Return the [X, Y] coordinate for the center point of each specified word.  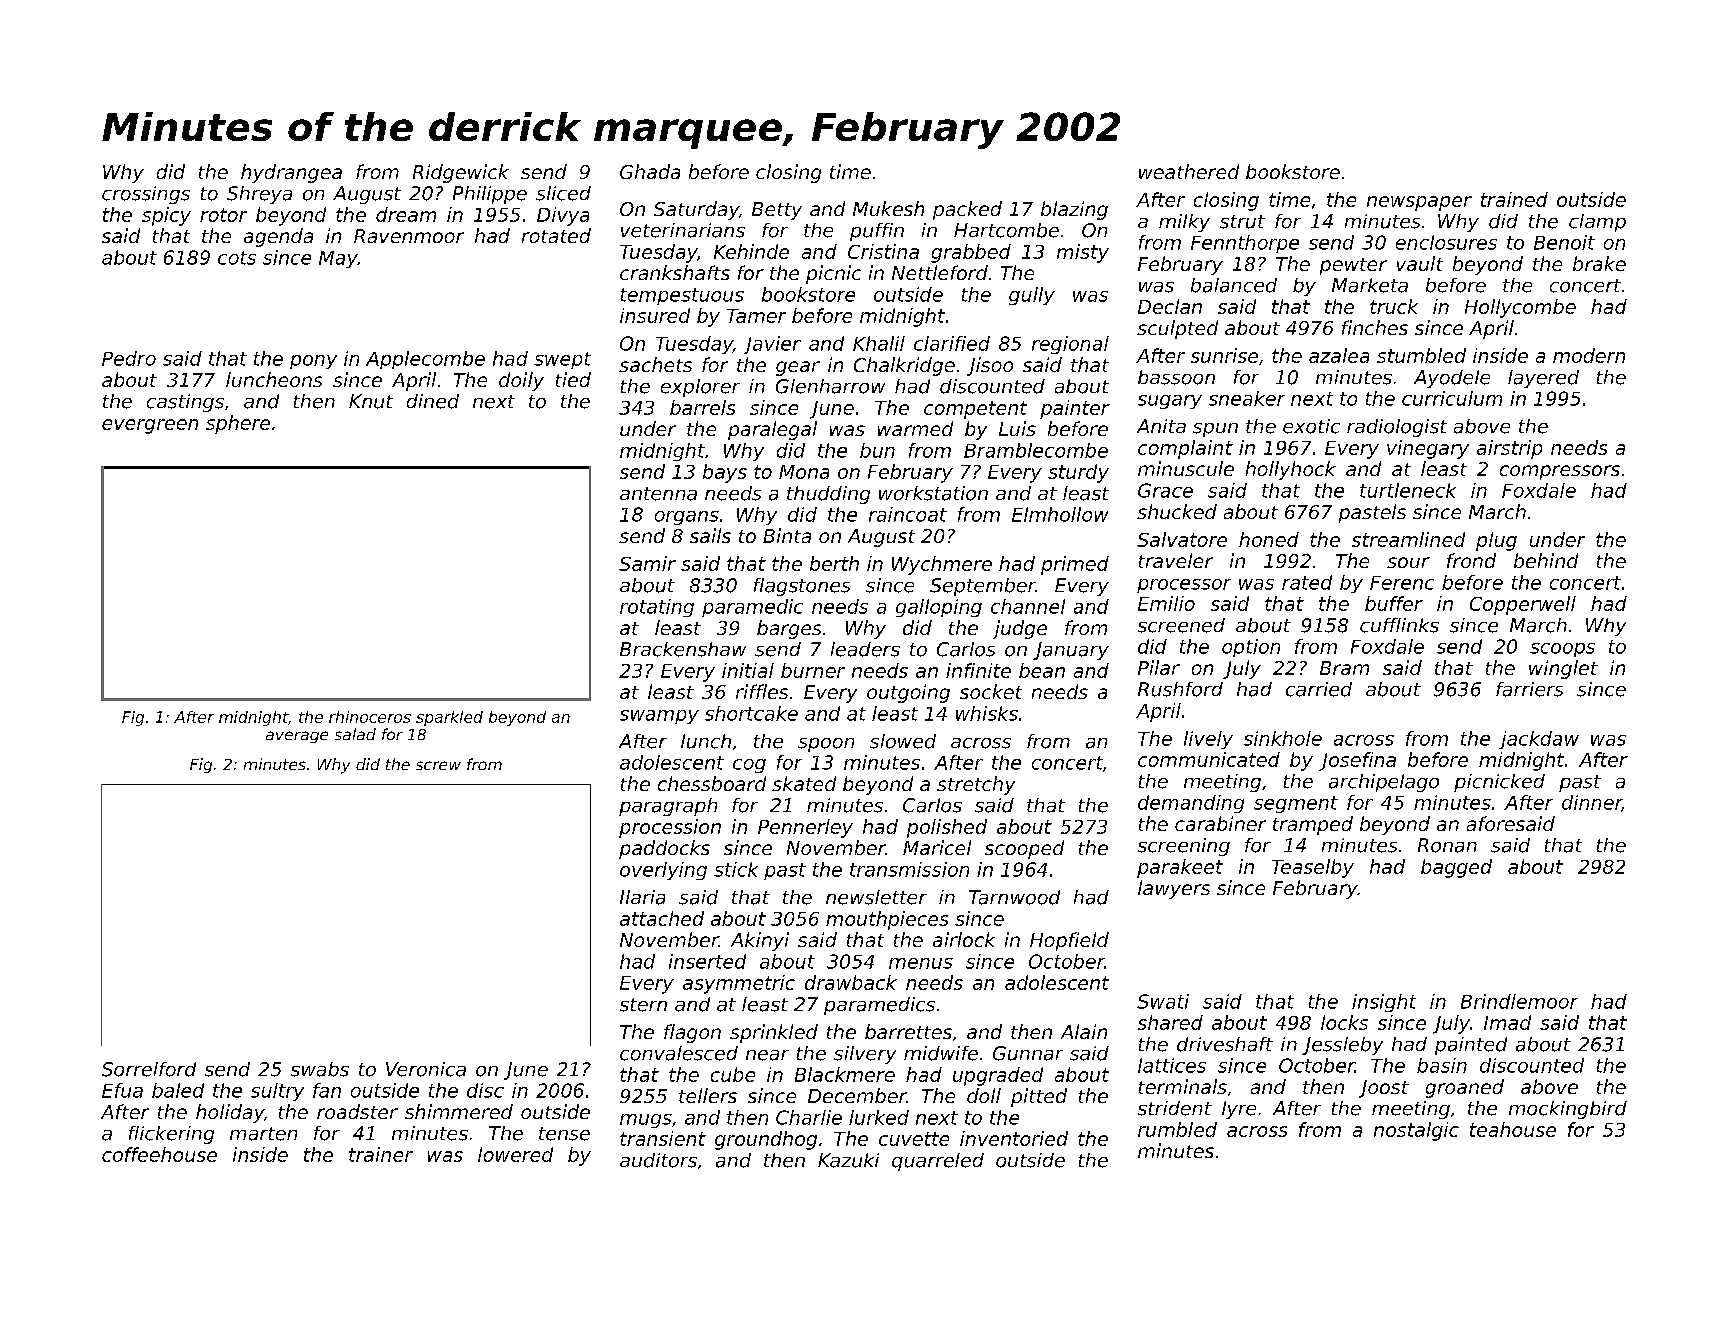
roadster [357, 1111]
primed [1075, 565]
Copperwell [1523, 605]
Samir [647, 563]
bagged [1456, 868]
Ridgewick [461, 173]
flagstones [802, 587]
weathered [1189, 171]
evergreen [150, 426]
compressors [1560, 472]
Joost [1384, 1089]
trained [1514, 199]
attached [662, 918]
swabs [320, 1069]
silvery [865, 1055]
